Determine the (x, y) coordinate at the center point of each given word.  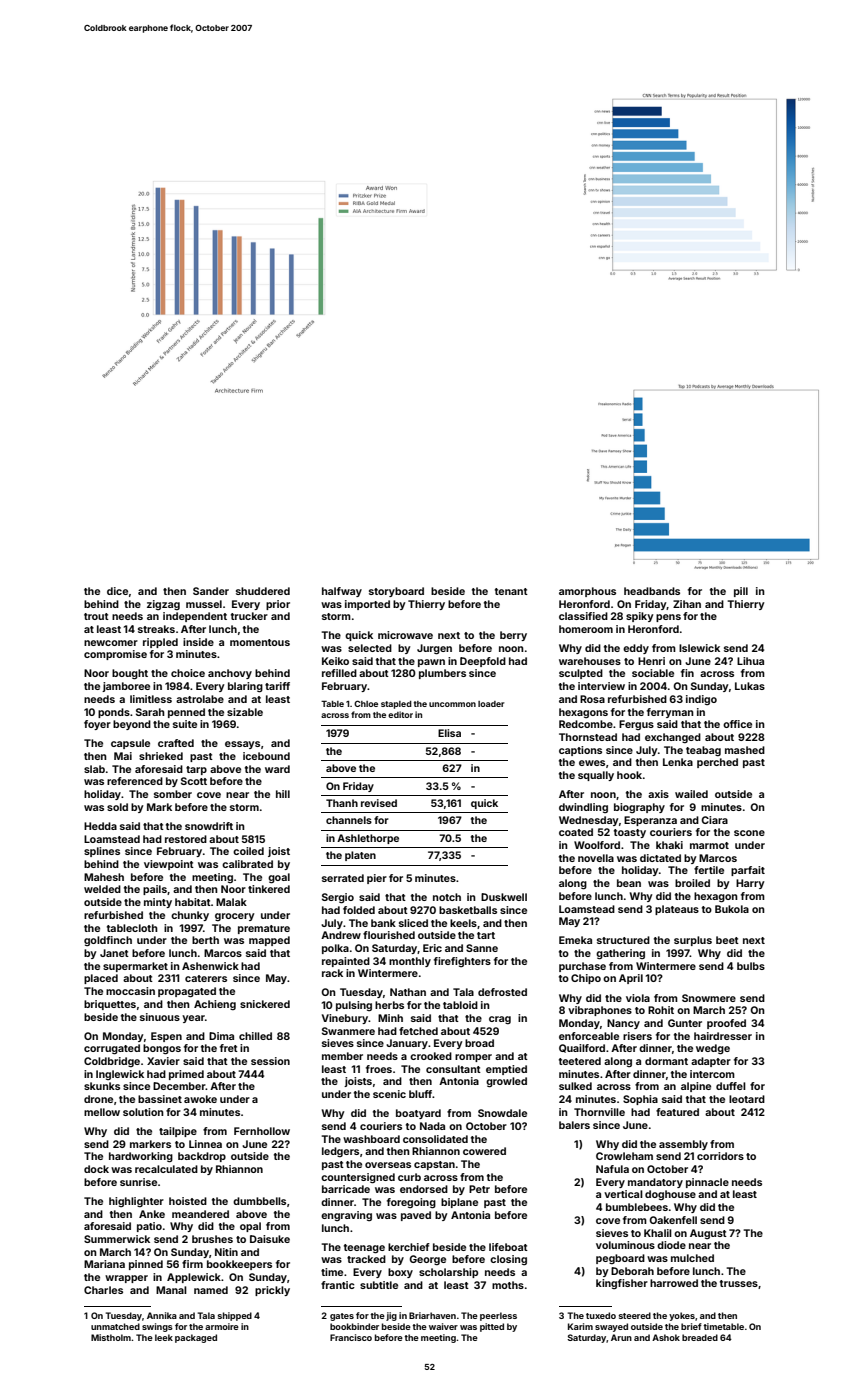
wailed (691, 794)
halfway (342, 592)
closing (508, 1260)
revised (379, 803)
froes (379, 1069)
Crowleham (624, 1156)
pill (741, 592)
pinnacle (707, 1183)
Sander (211, 591)
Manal (171, 1290)
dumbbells (259, 1201)
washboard (371, 1139)
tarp (196, 770)
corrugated (112, 1049)
